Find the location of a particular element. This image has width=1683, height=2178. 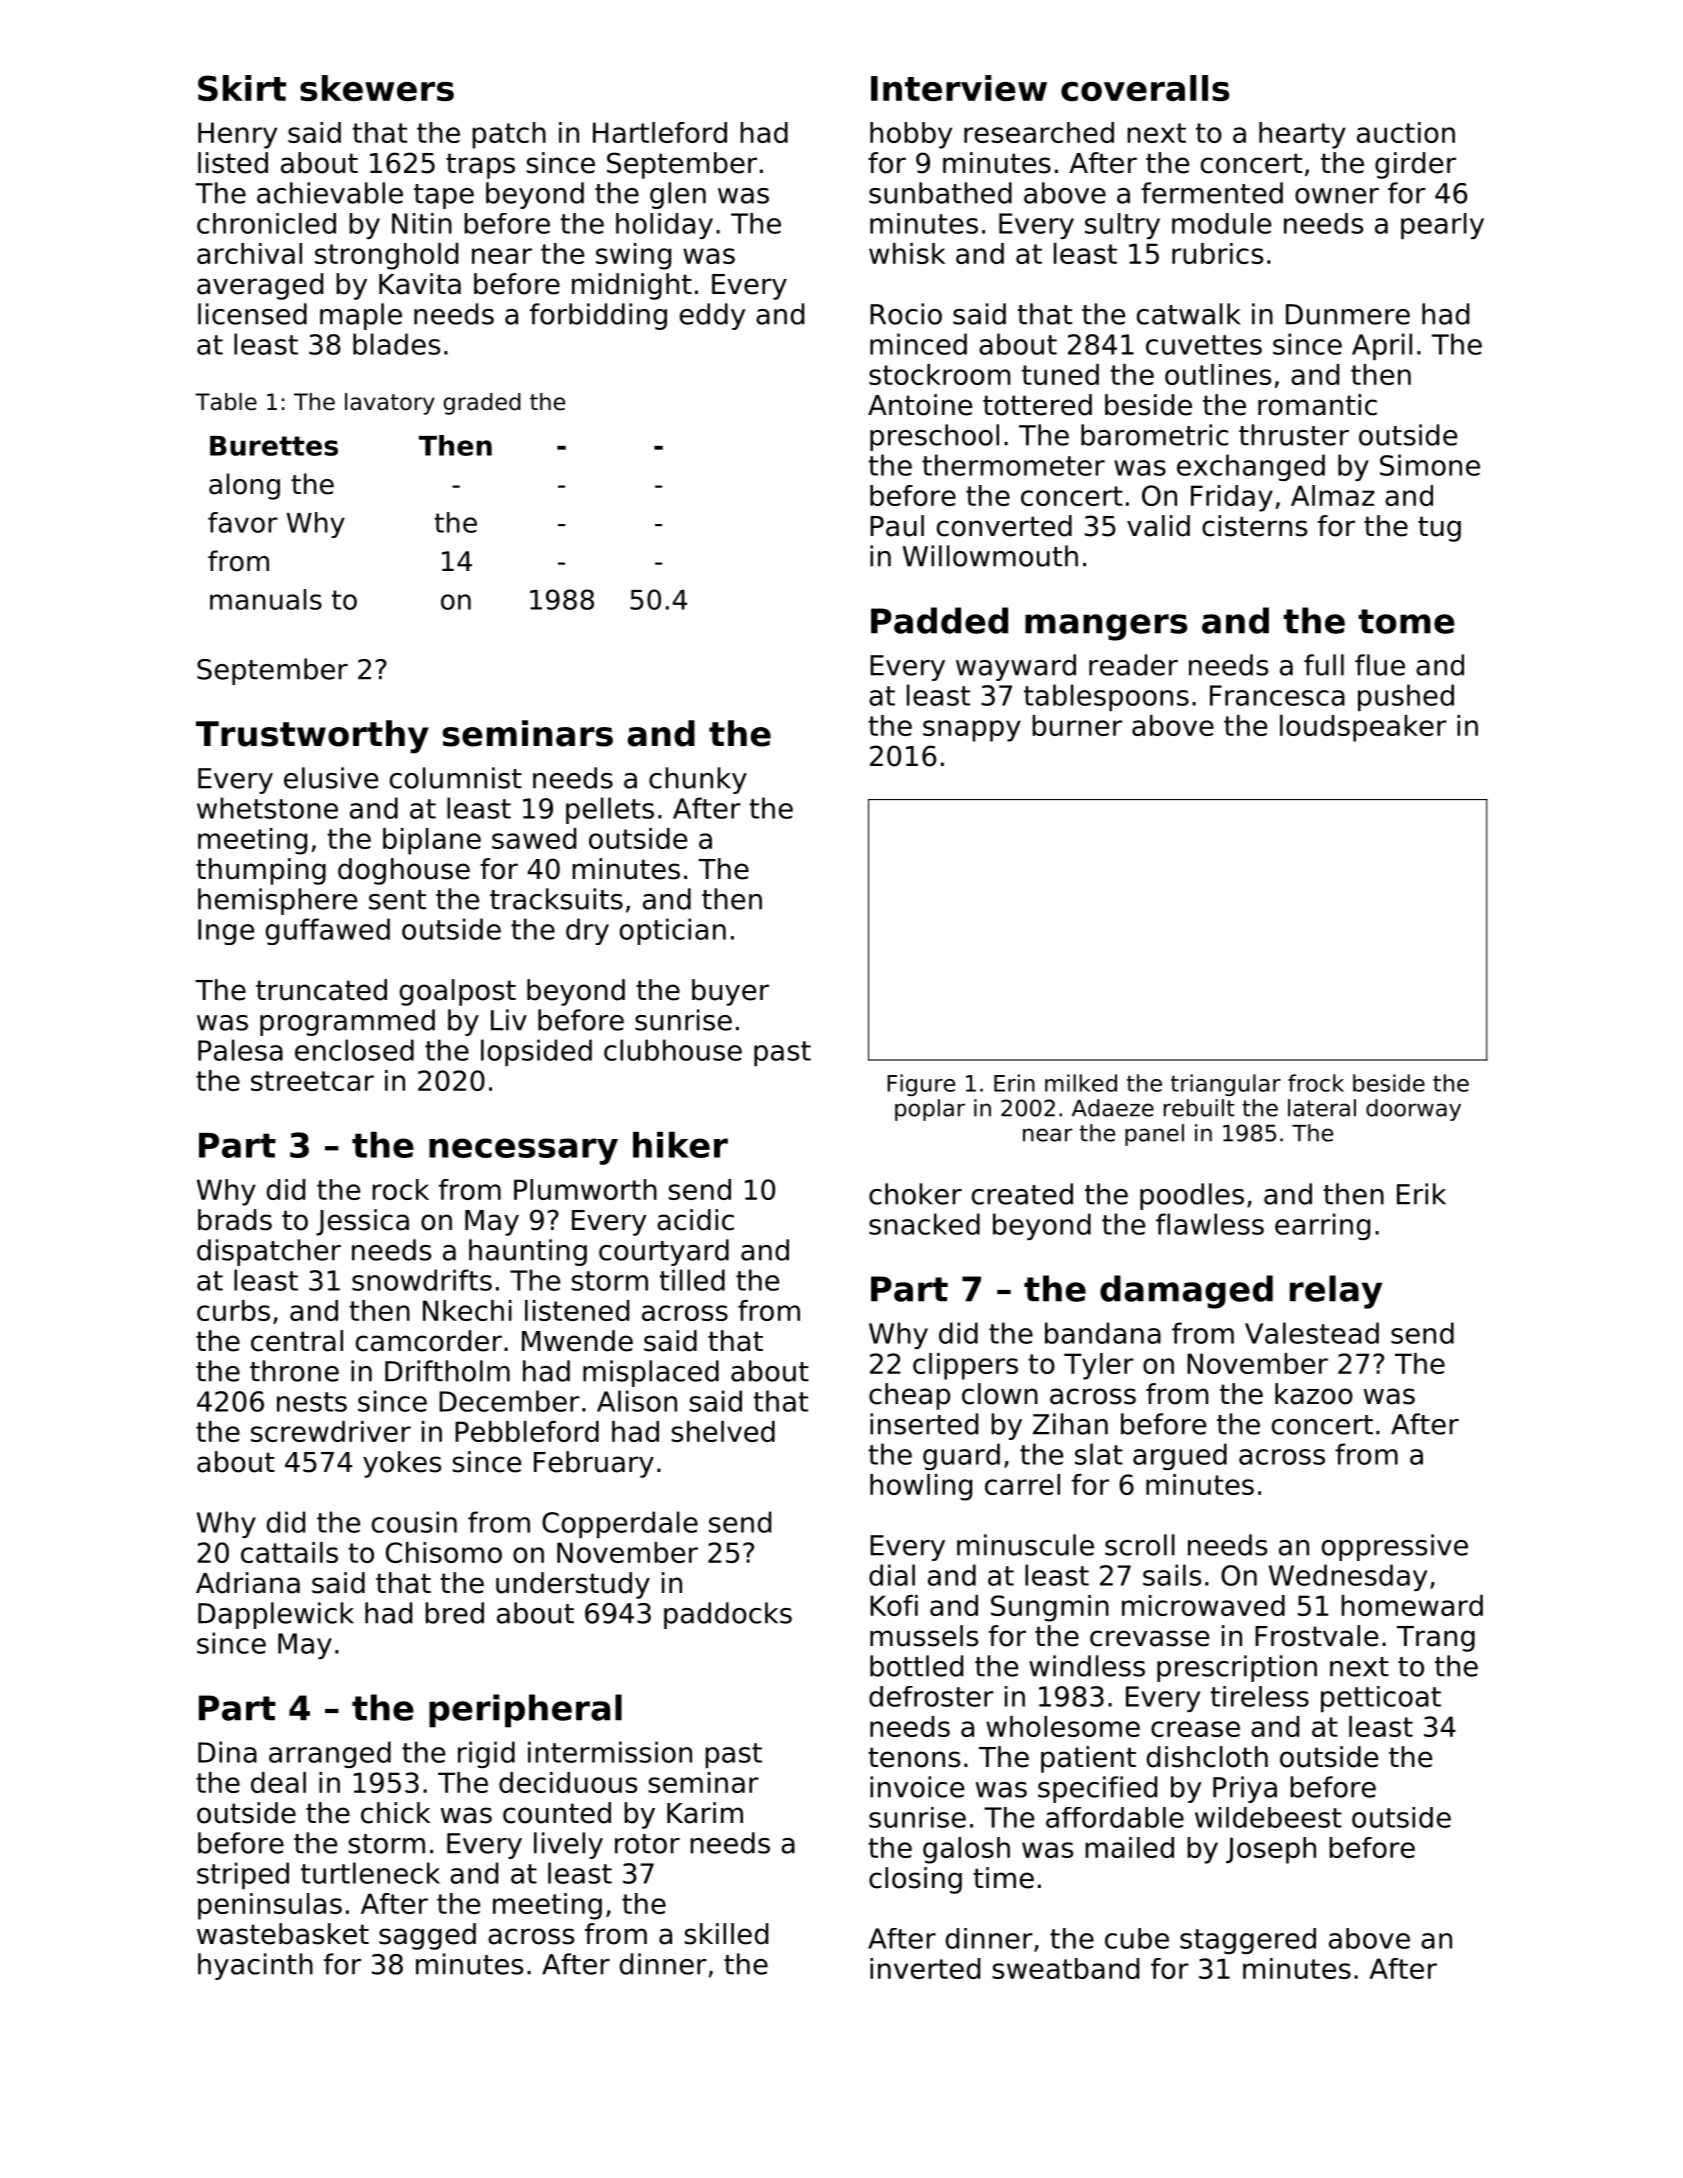

minced is located at coordinates (918, 344).
